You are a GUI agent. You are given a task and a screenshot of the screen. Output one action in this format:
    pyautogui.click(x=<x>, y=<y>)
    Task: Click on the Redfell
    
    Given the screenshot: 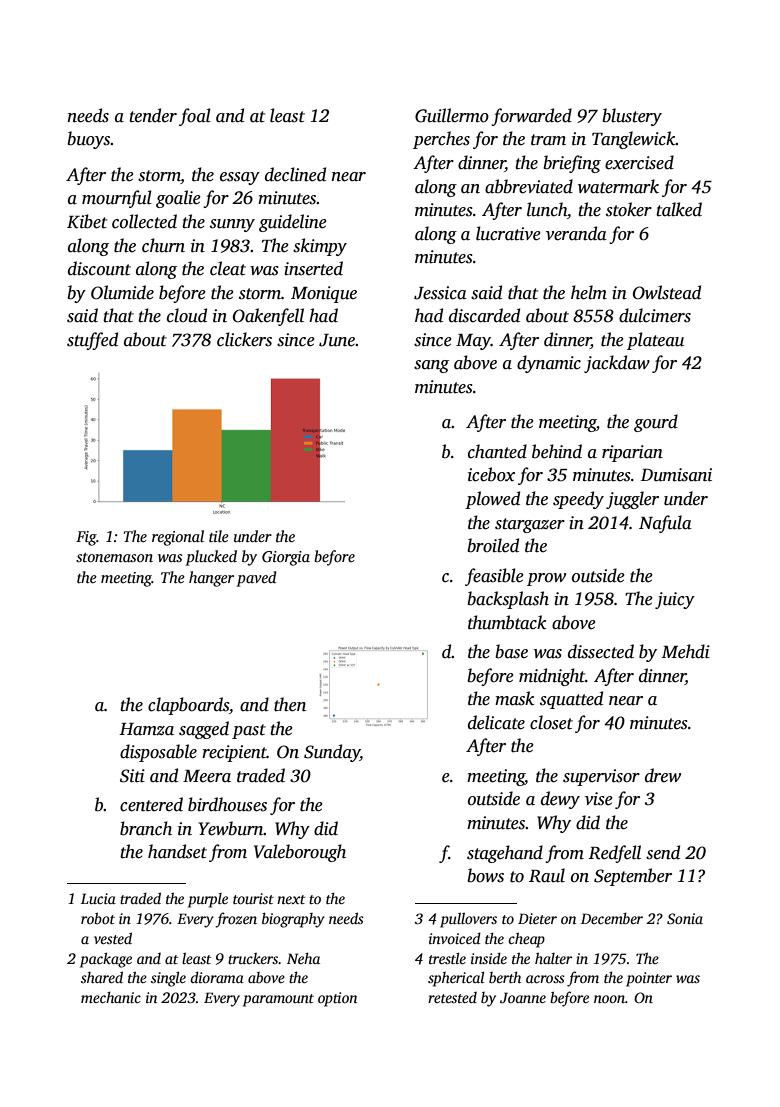 What is the action you would take?
    pyautogui.click(x=614, y=854)
